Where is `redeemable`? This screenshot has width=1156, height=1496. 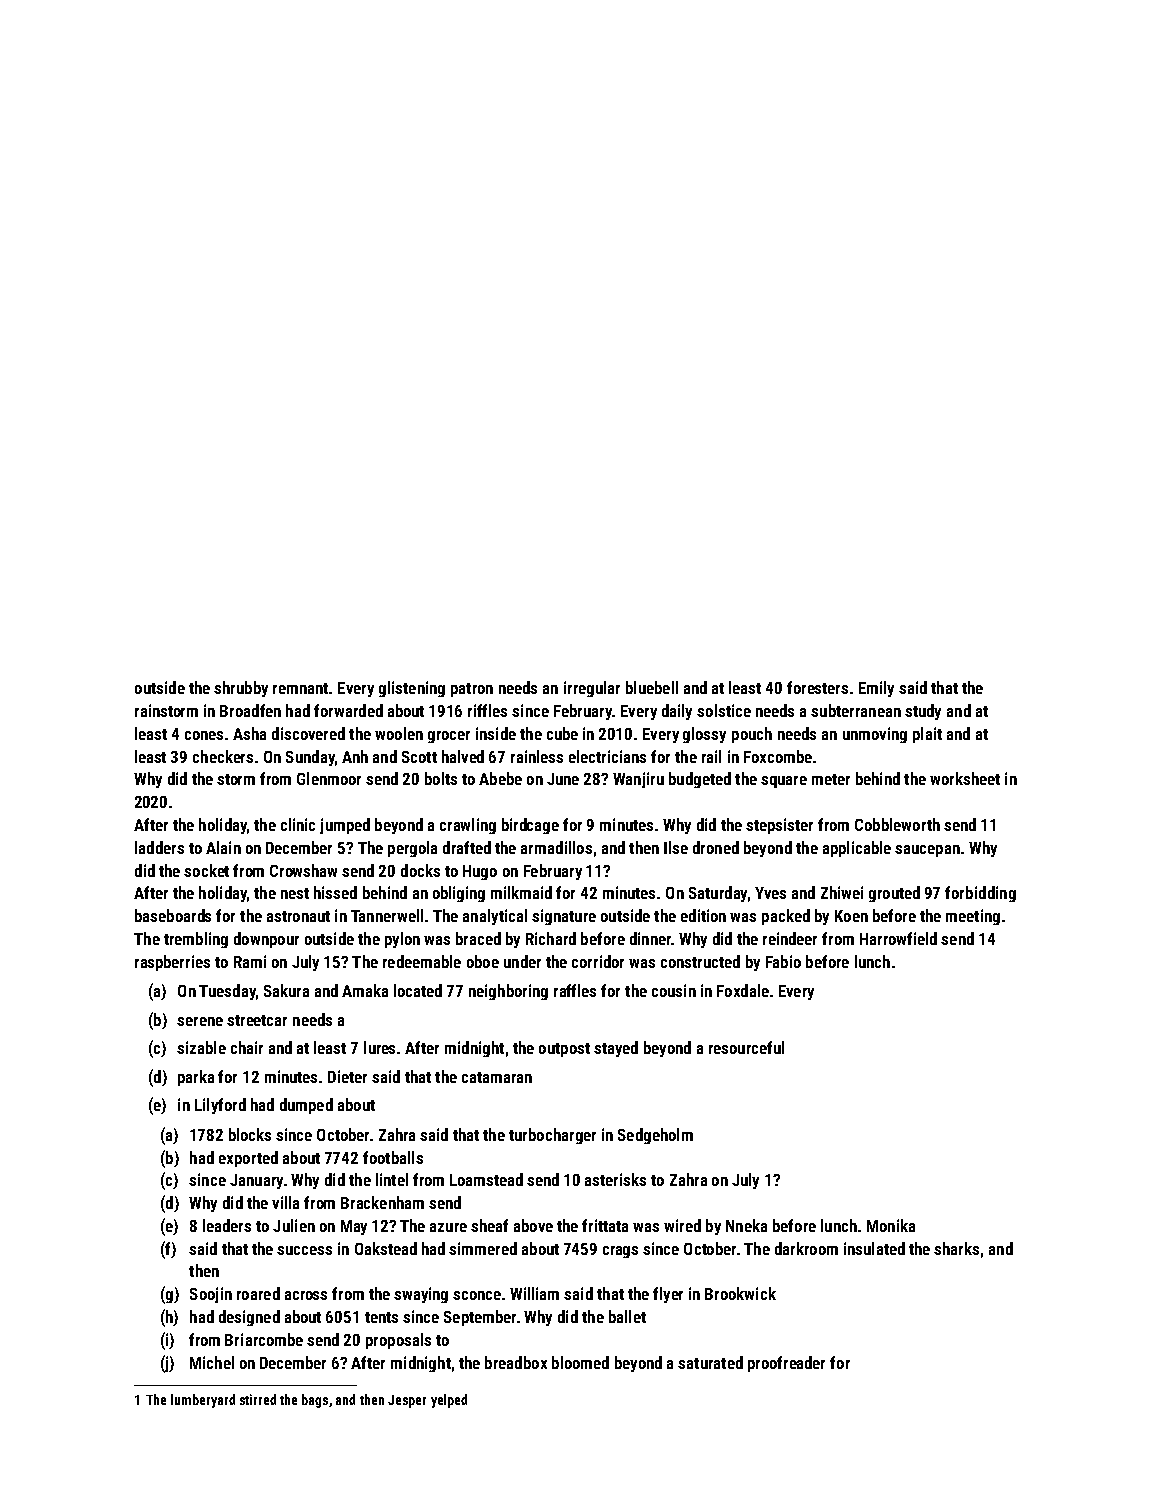
redeemable is located at coordinates (422, 961).
